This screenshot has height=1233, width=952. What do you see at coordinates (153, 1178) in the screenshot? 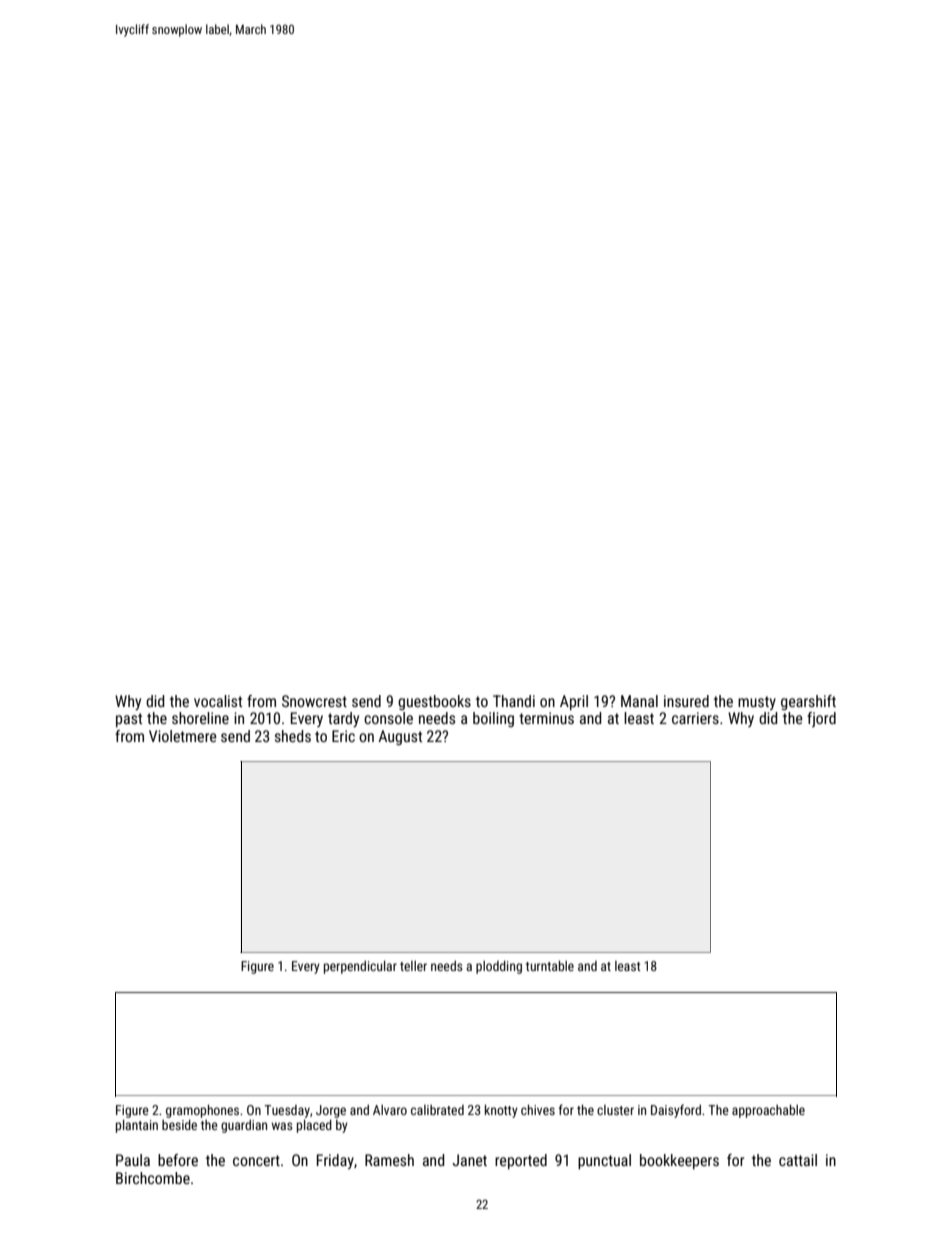
I see `Birchcombe` at bounding box center [153, 1178].
